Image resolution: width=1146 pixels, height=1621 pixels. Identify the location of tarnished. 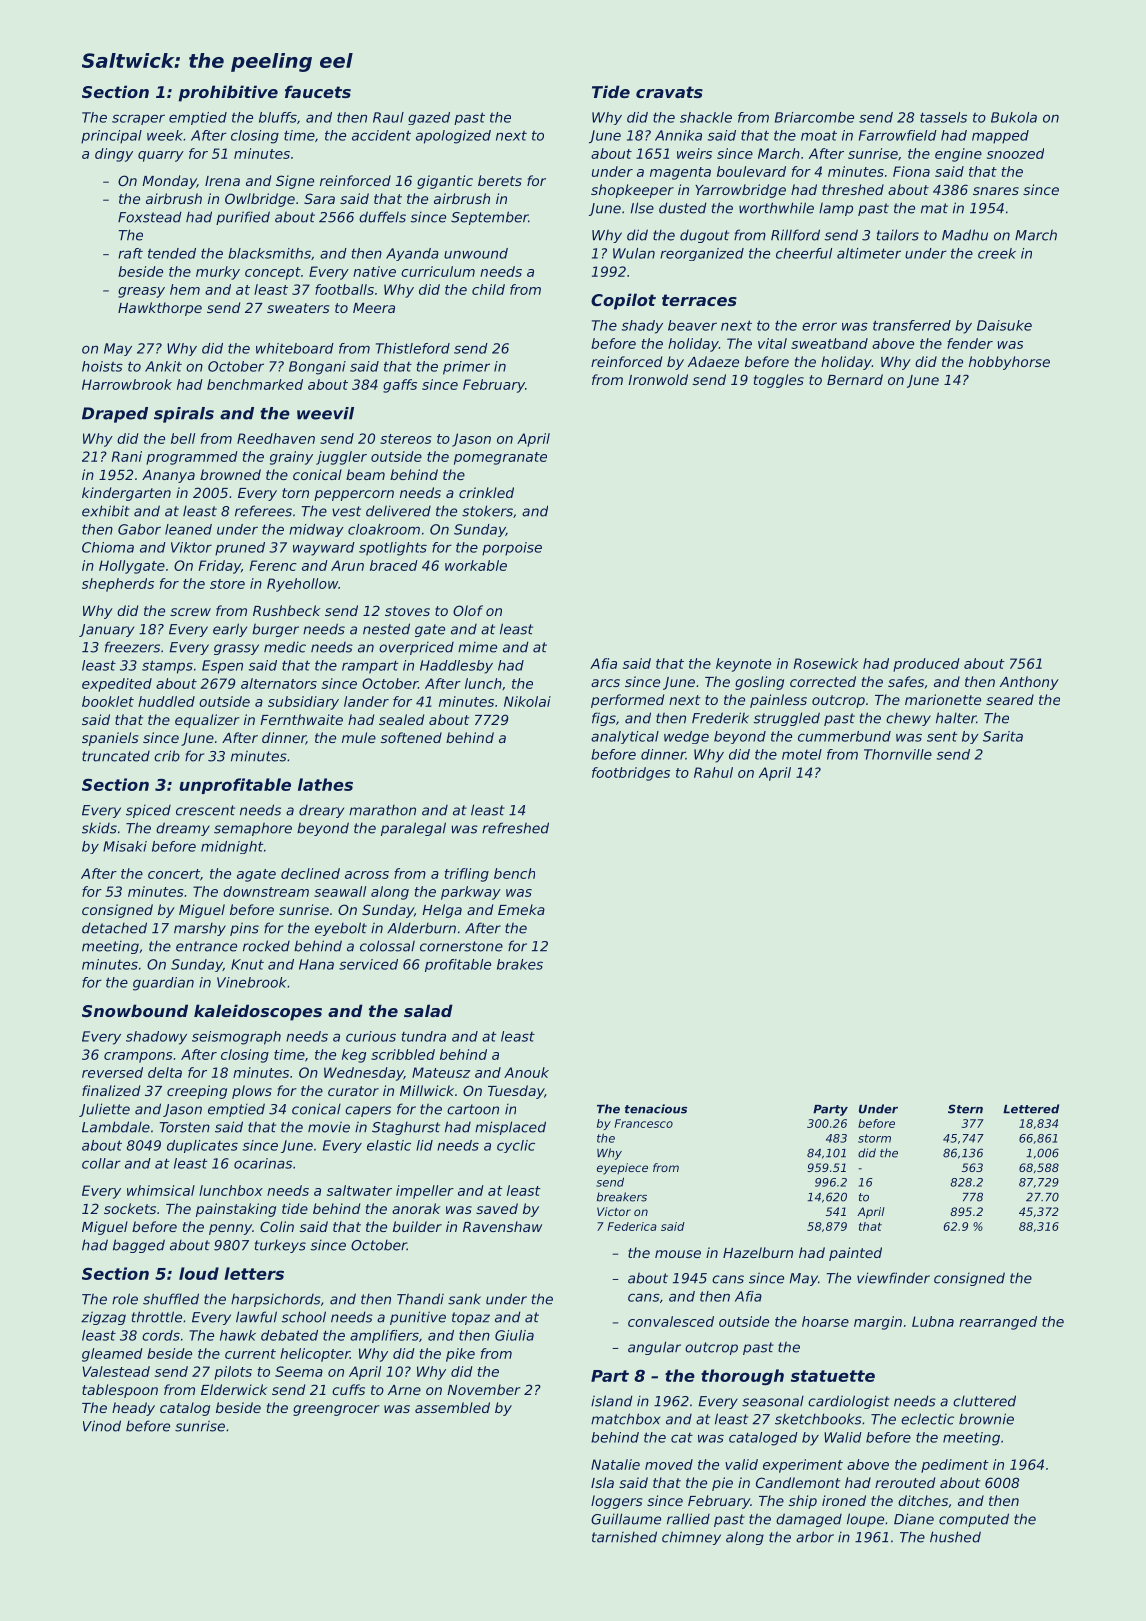
(624, 1537).
